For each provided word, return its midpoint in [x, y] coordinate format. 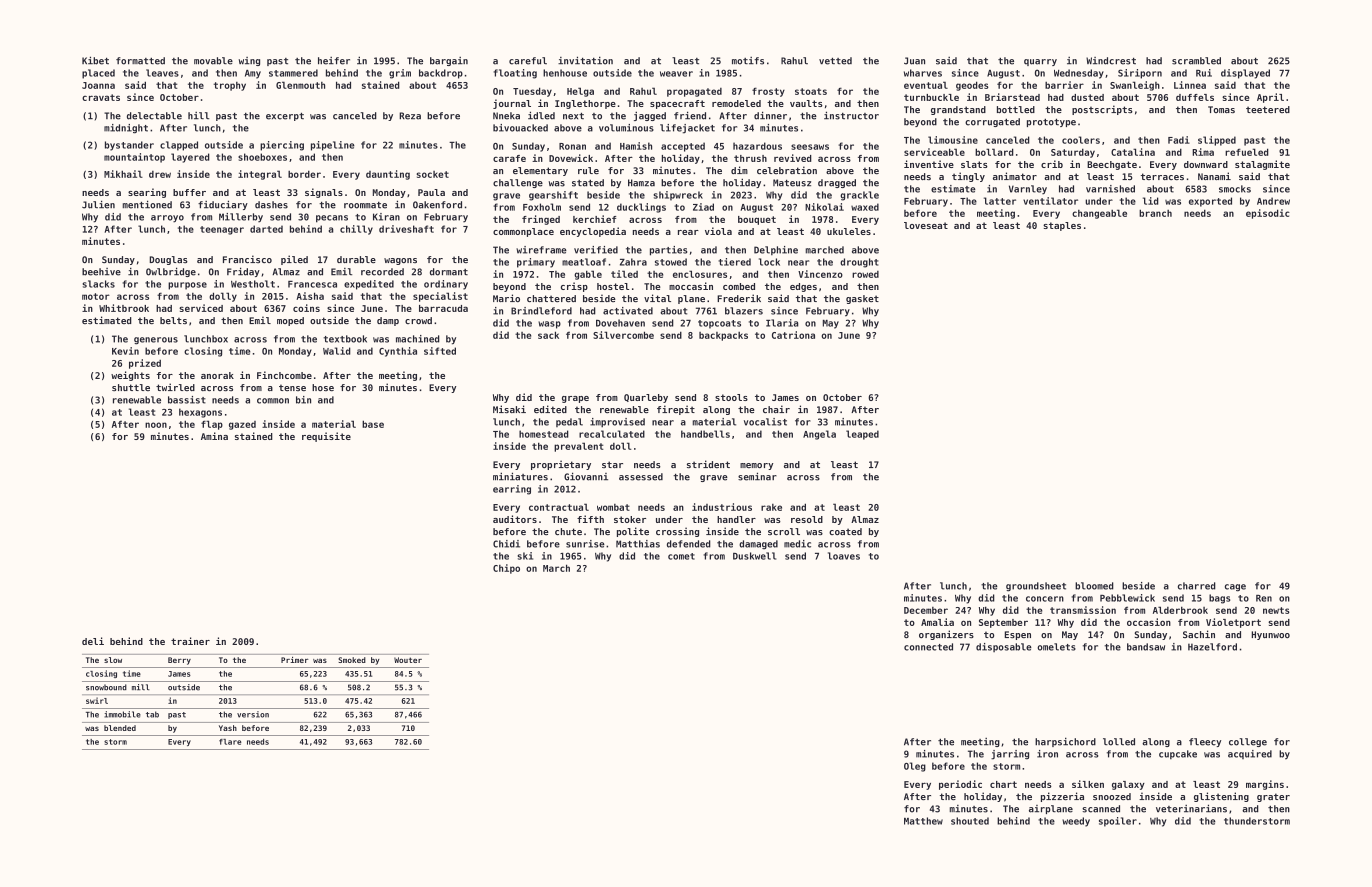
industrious [722, 507]
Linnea [1190, 85]
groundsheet [1036, 587]
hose [323, 387]
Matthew [923, 821]
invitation [585, 60]
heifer [334, 61]
